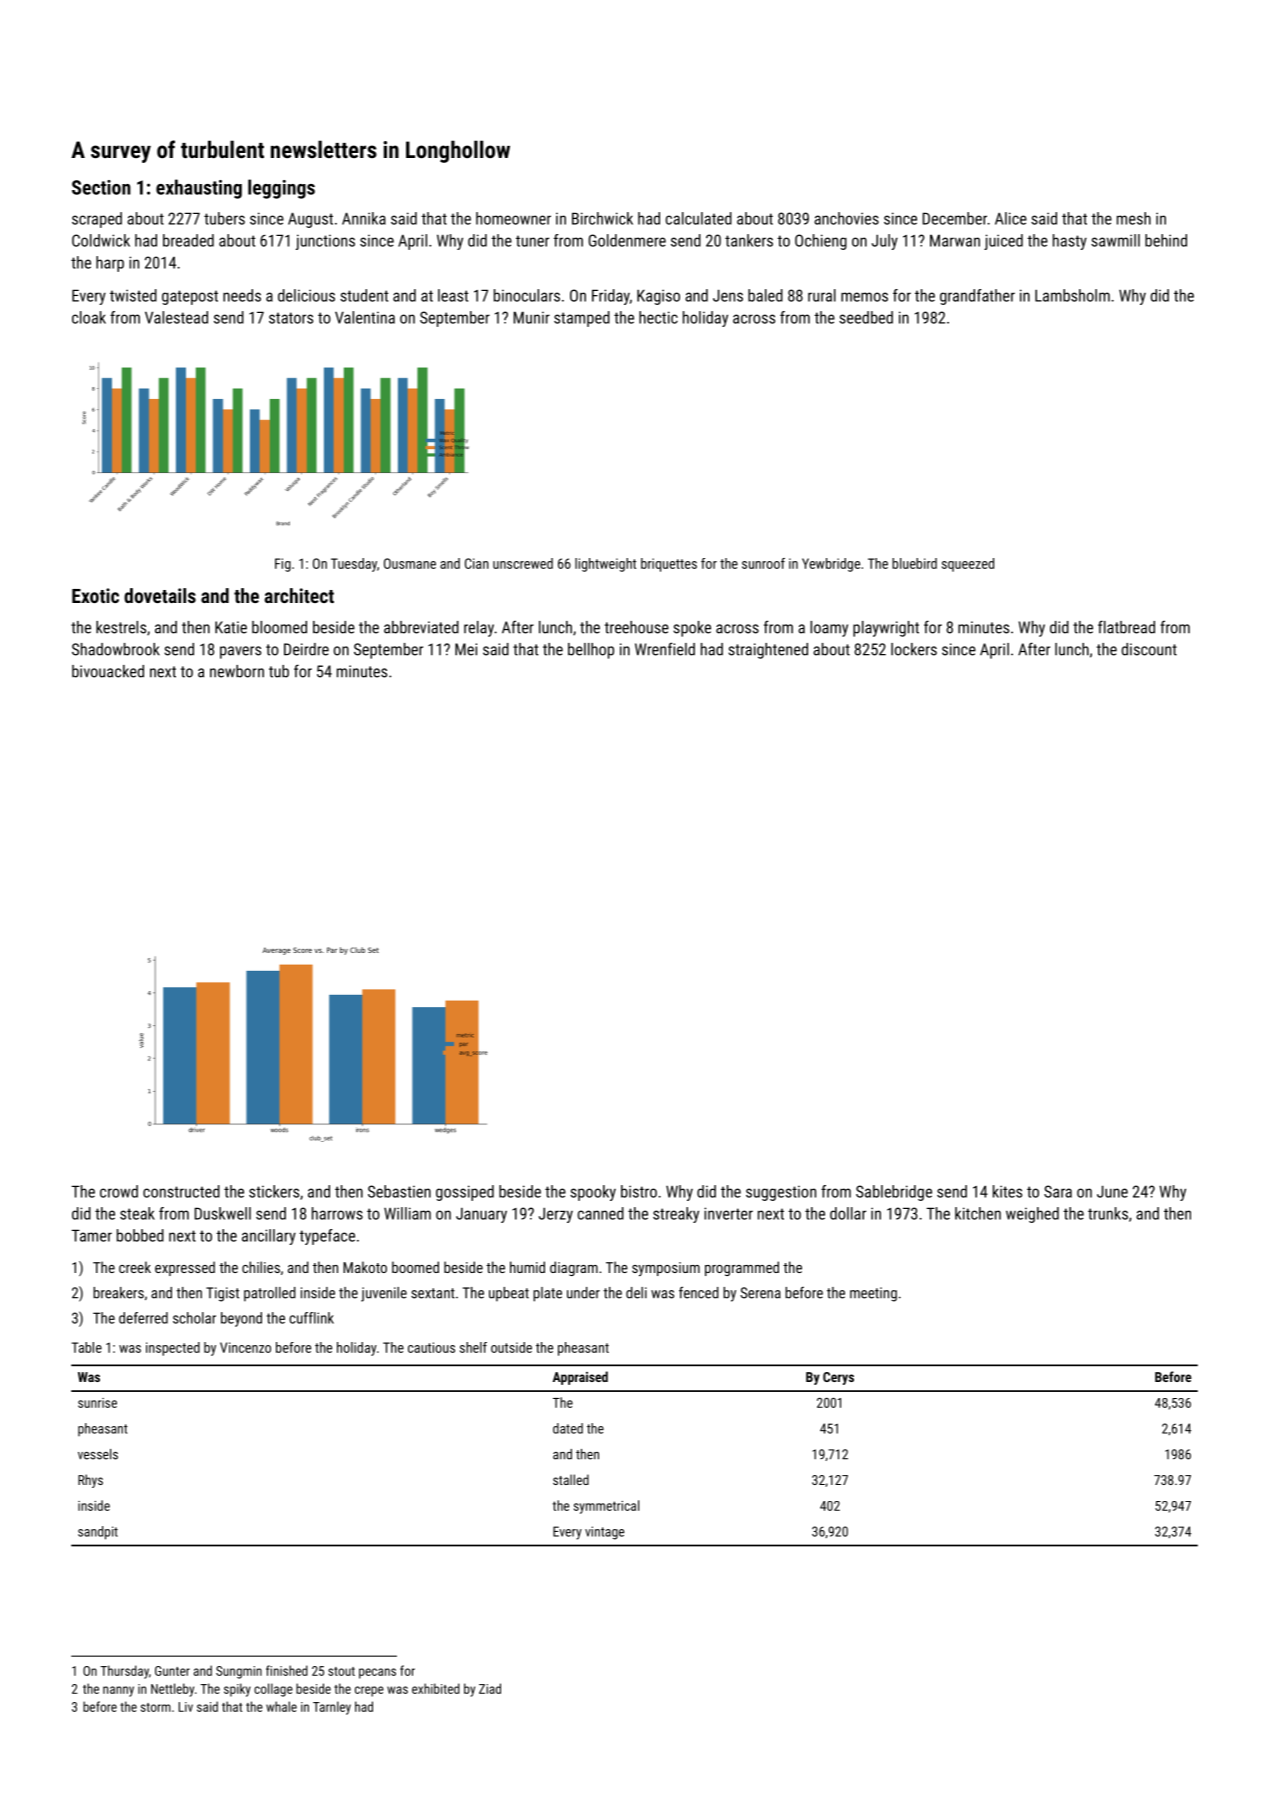 Image resolution: width=1269 pixels, height=1794 pixels. I want to click on Birchwick, so click(602, 218).
